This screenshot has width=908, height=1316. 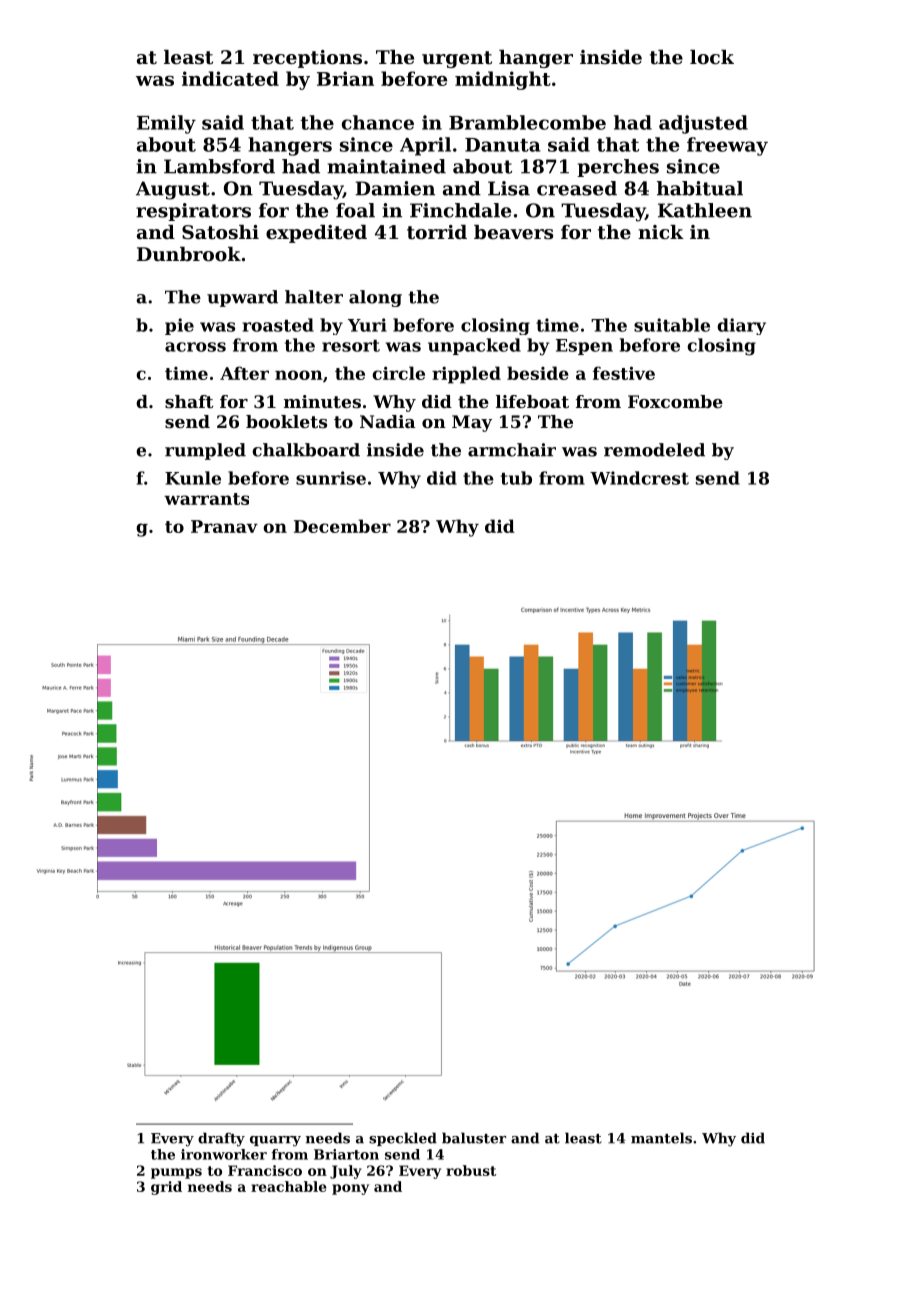 What do you see at coordinates (661, 1138) in the screenshot?
I see `mantels` at bounding box center [661, 1138].
